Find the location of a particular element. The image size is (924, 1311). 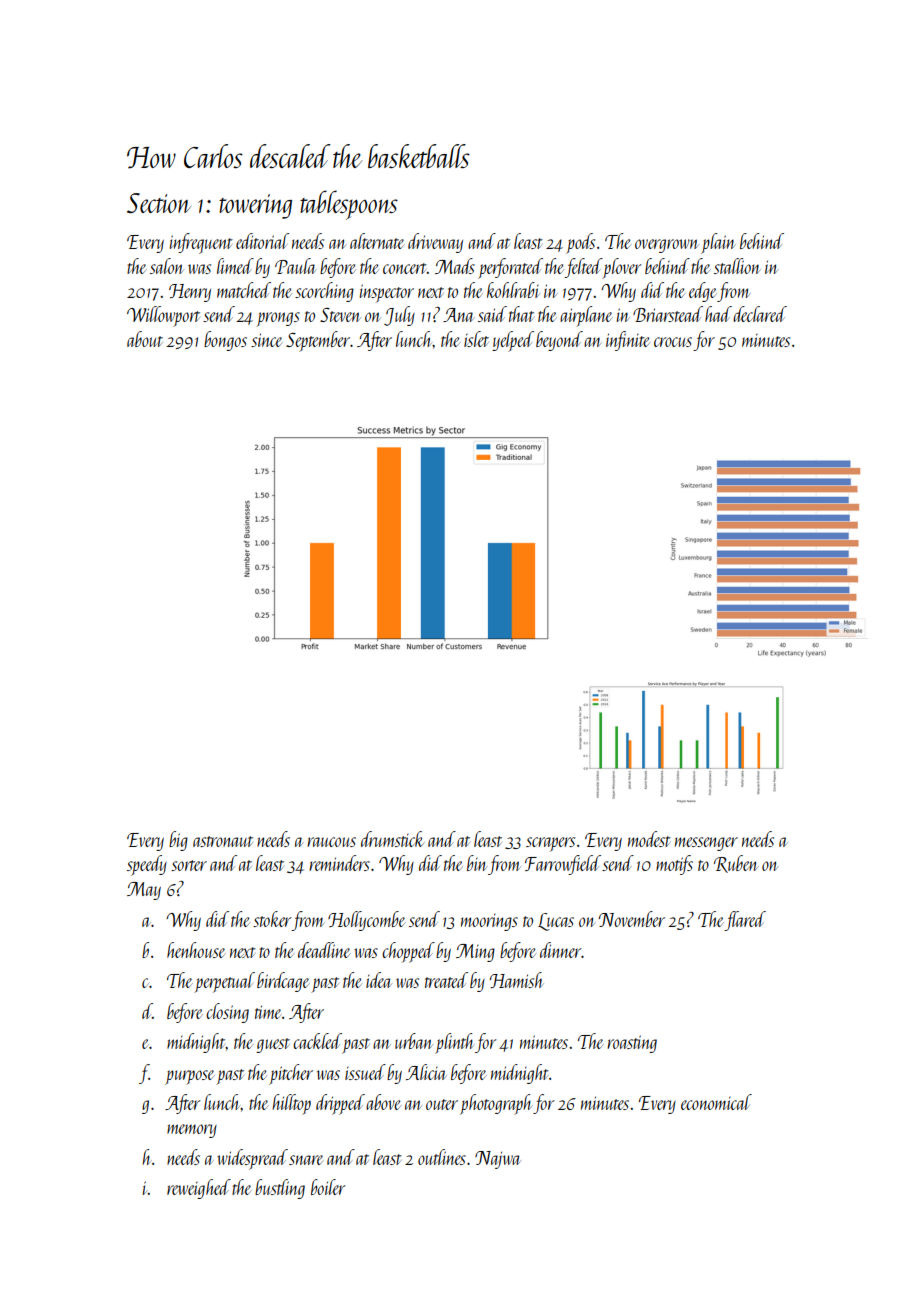

crocus is located at coordinates (673, 342).
